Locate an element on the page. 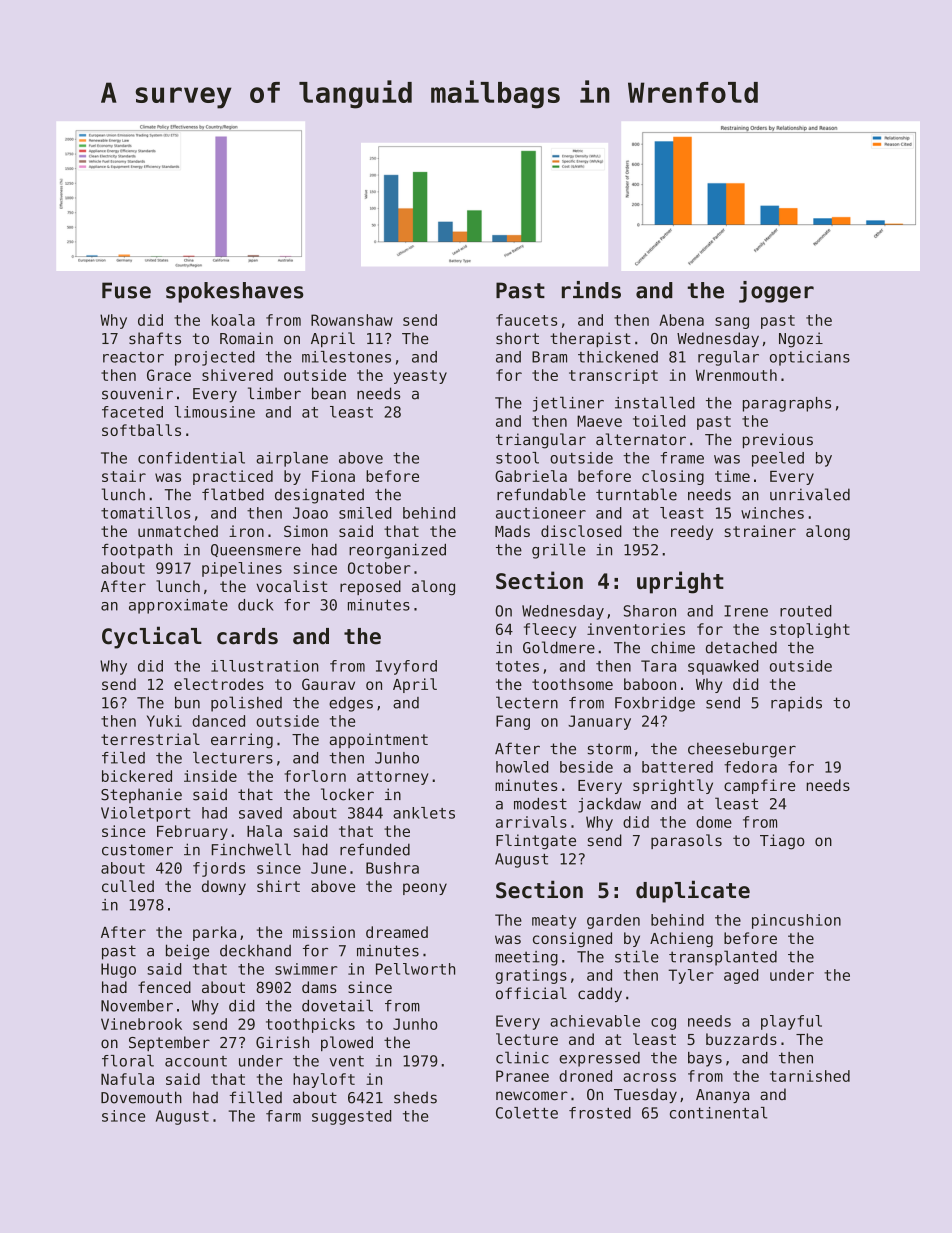  Irene is located at coordinates (746, 611).
